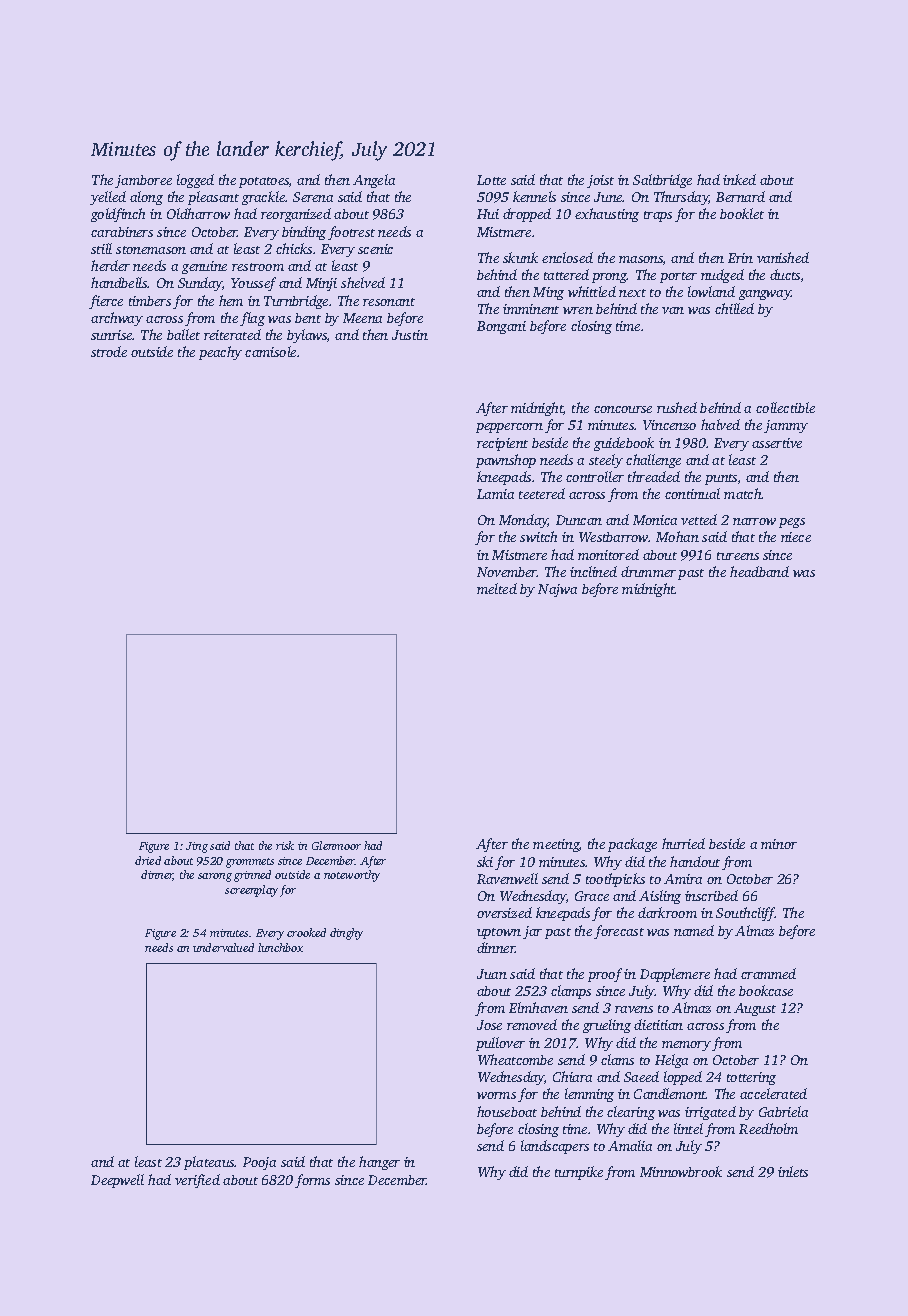  Describe the element at coordinates (501, 327) in the image. I see `Bongani` at that location.
